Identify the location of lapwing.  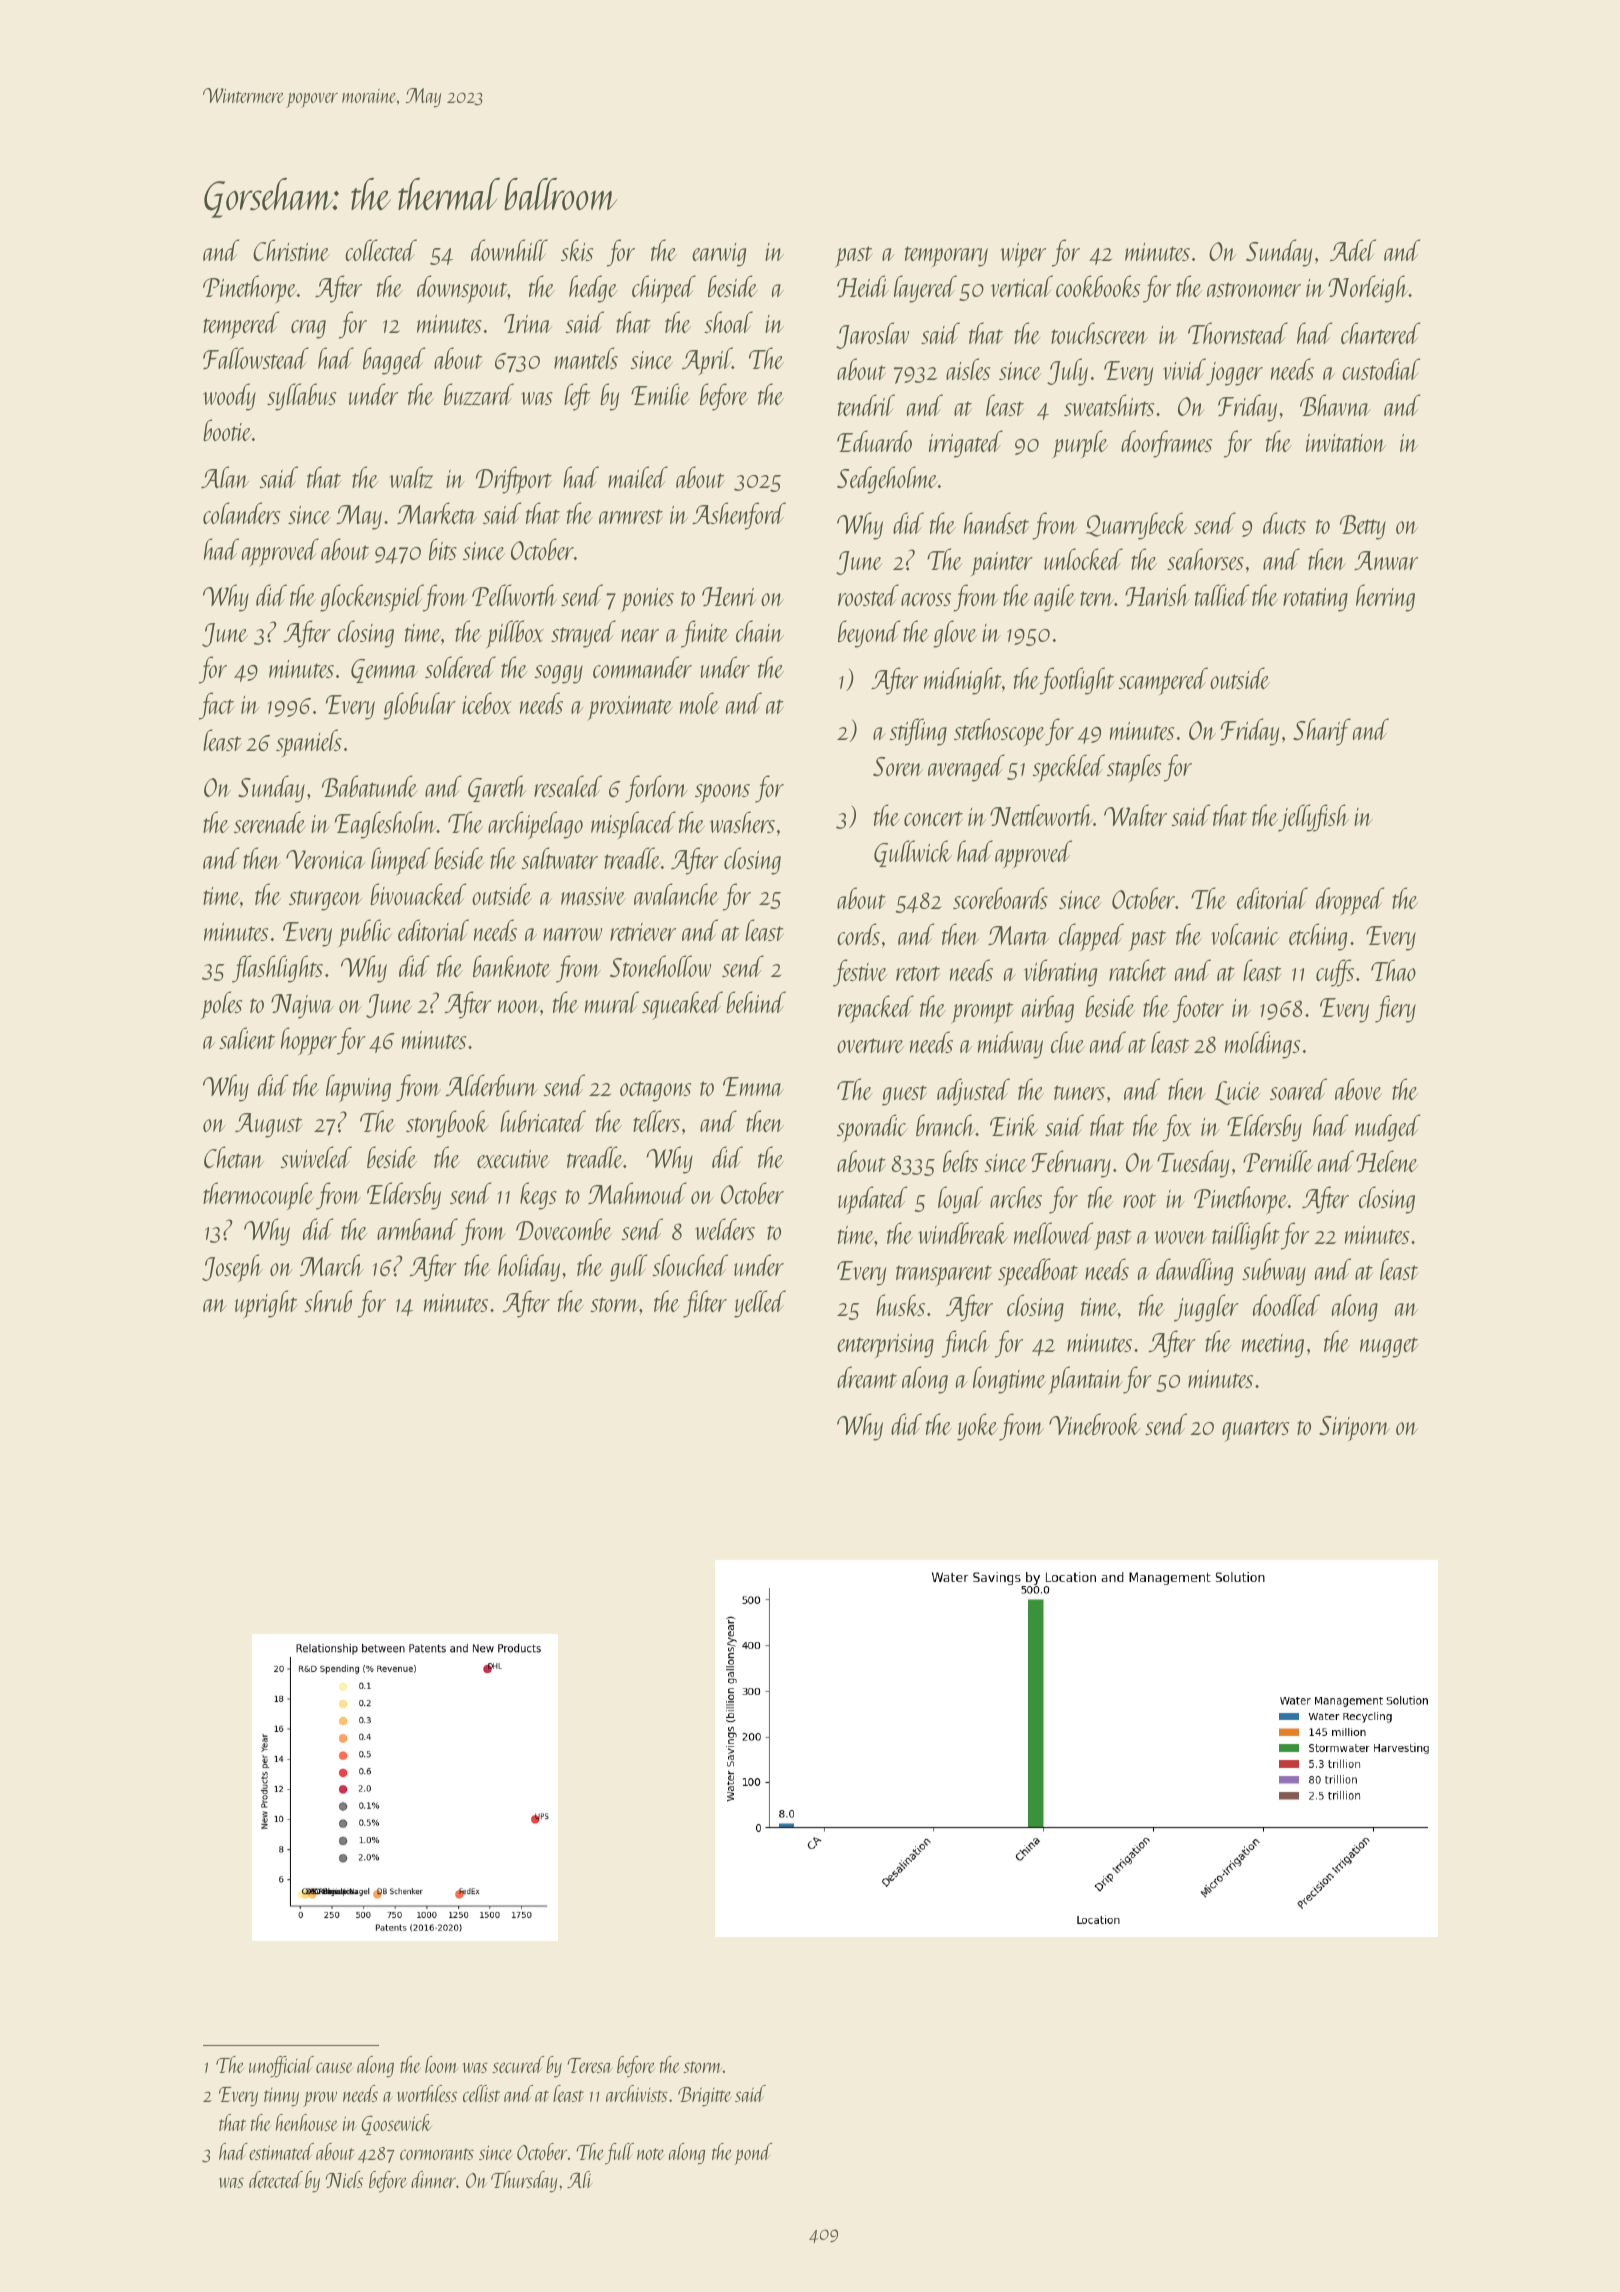
(358, 1088).
